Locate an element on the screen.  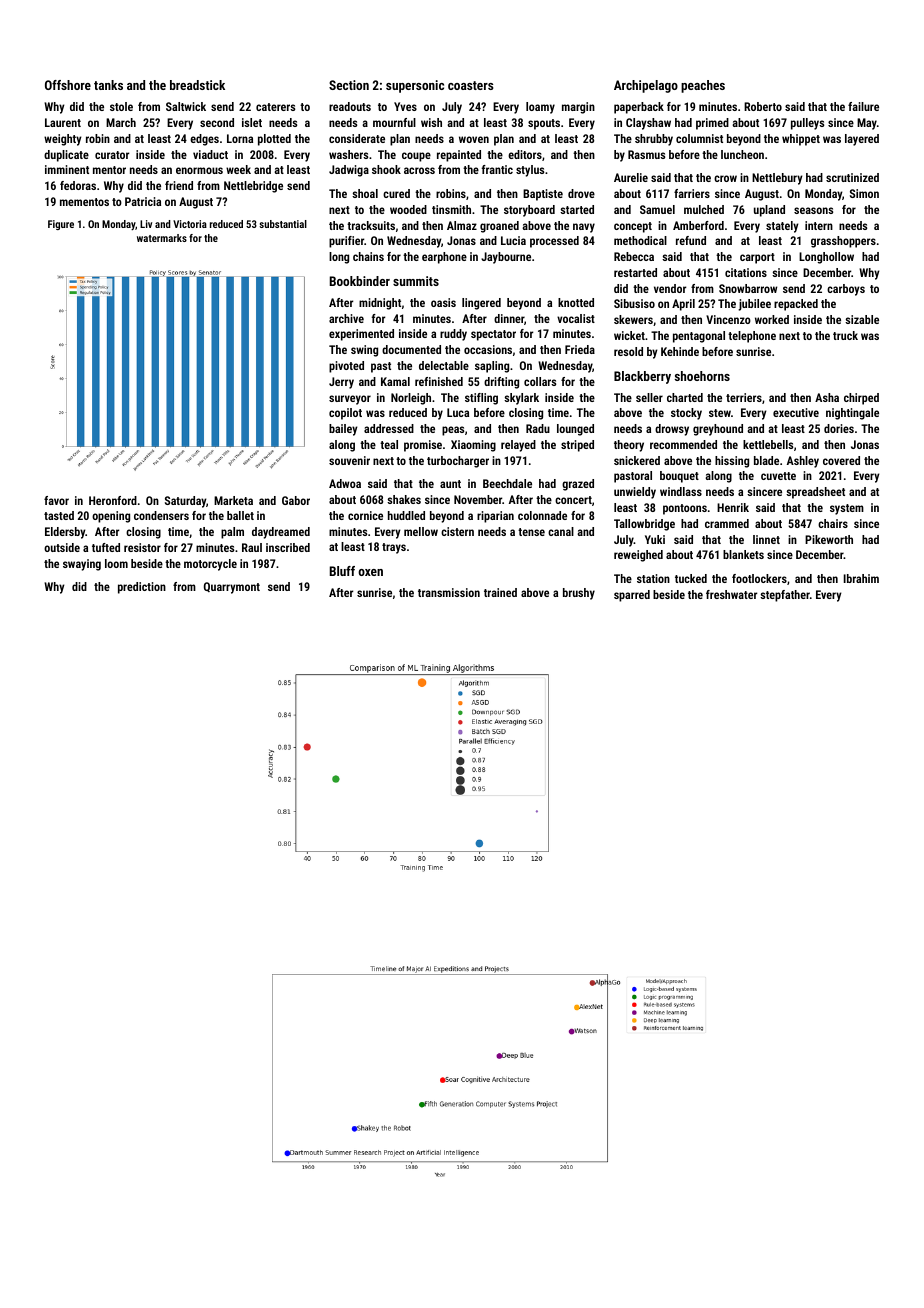
columnist is located at coordinates (699, 138).
